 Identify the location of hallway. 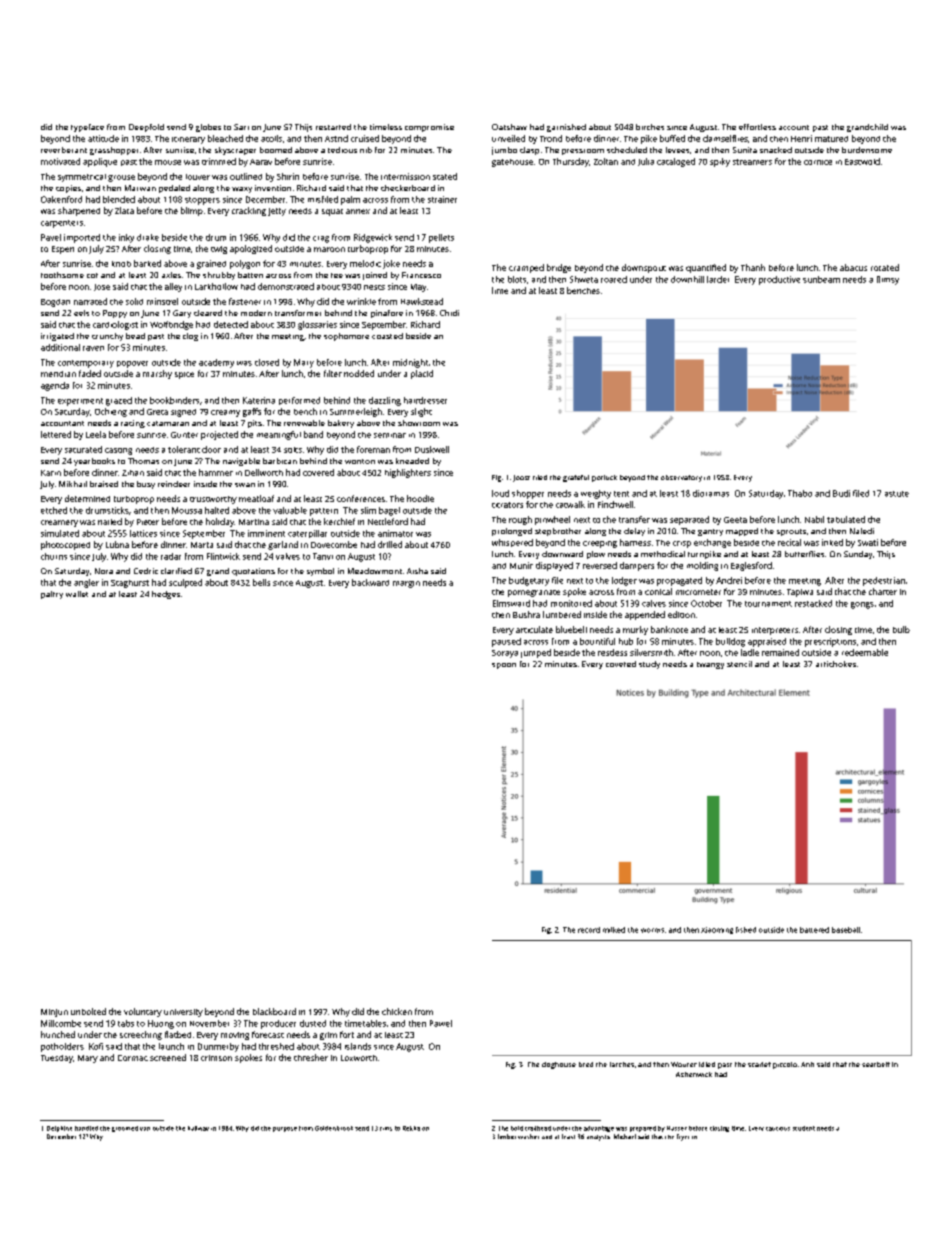
(198, 1128).
